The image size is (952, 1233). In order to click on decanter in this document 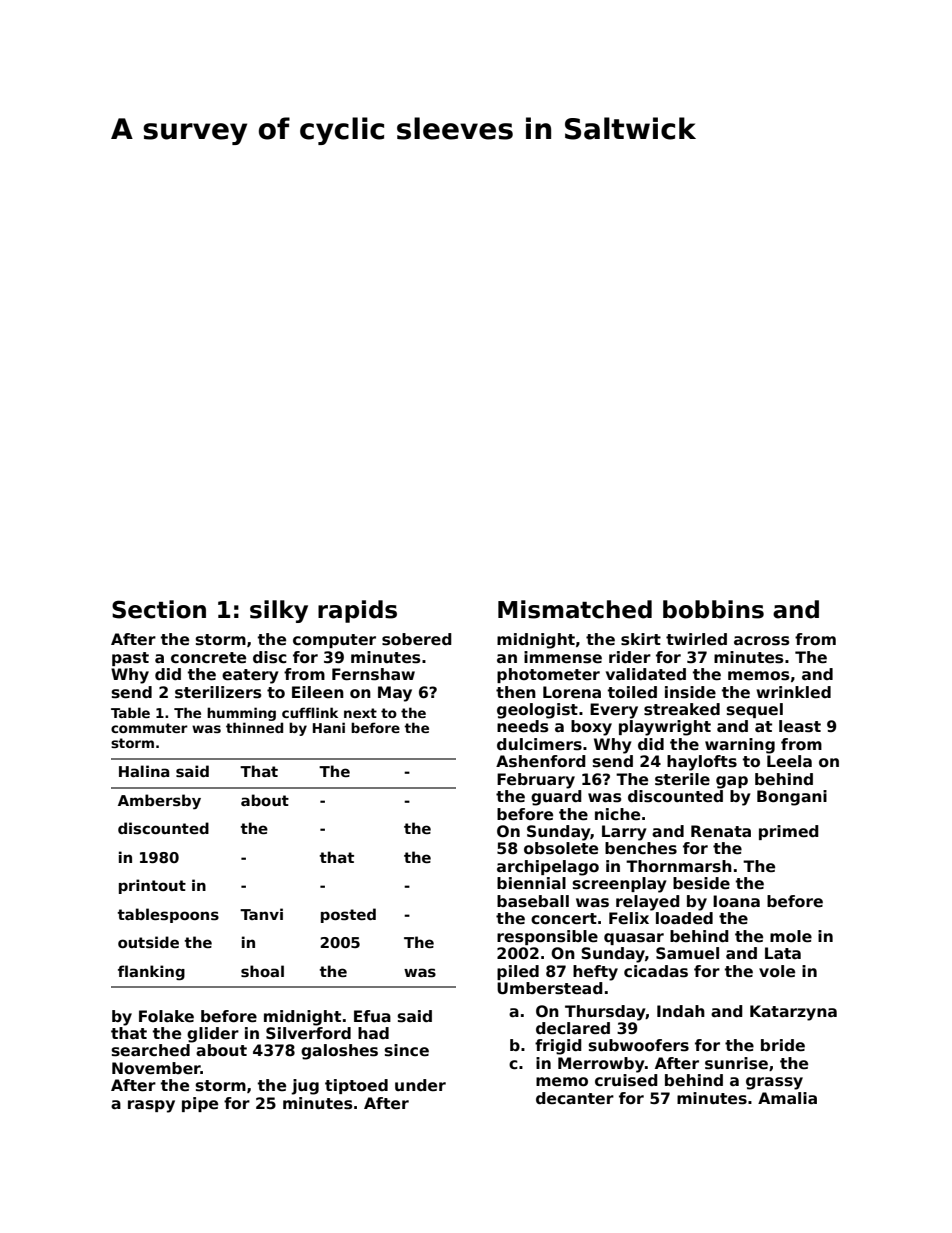, I will do `click(575, 1098)`.
